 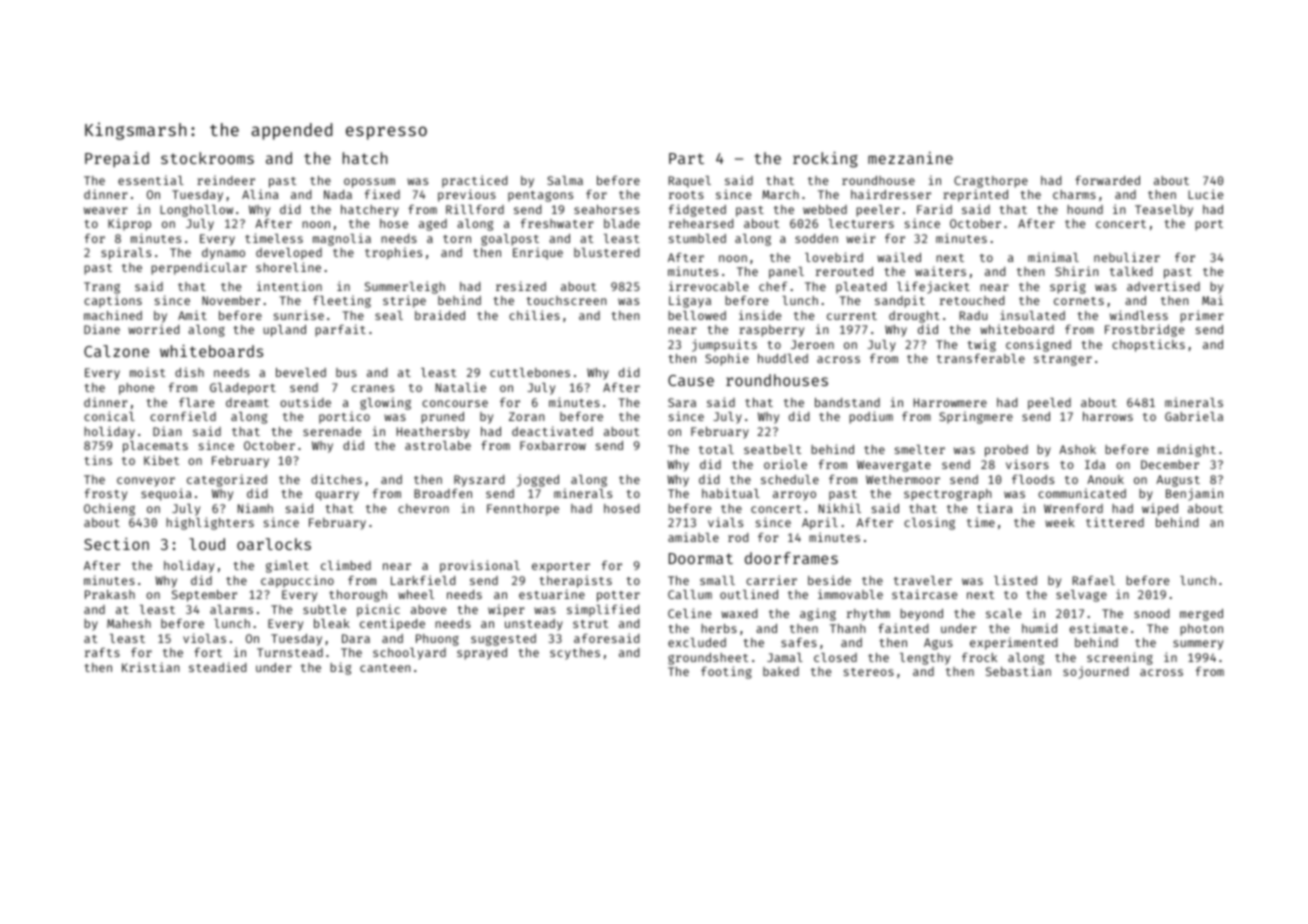 I want to click on Part, so click(x=686, y=158).
